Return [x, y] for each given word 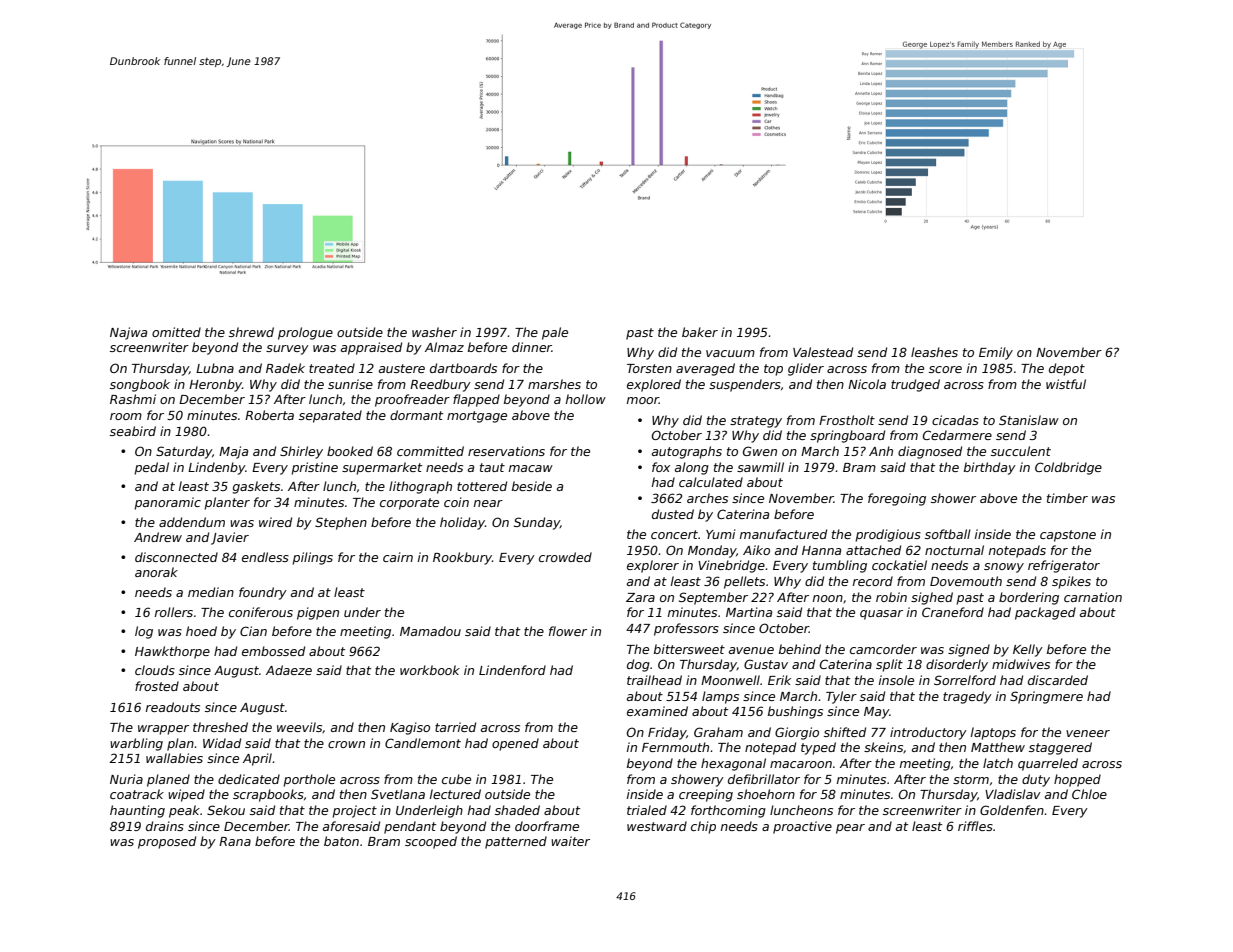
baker [700, 332]
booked [350, 451]
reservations [506, 451]
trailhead [654, 680]
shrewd [251, 332]
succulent [1021, 451]
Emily [996, 353]
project [354, 811]
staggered [1060, 748]
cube [456, 779]
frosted [157, 686]
